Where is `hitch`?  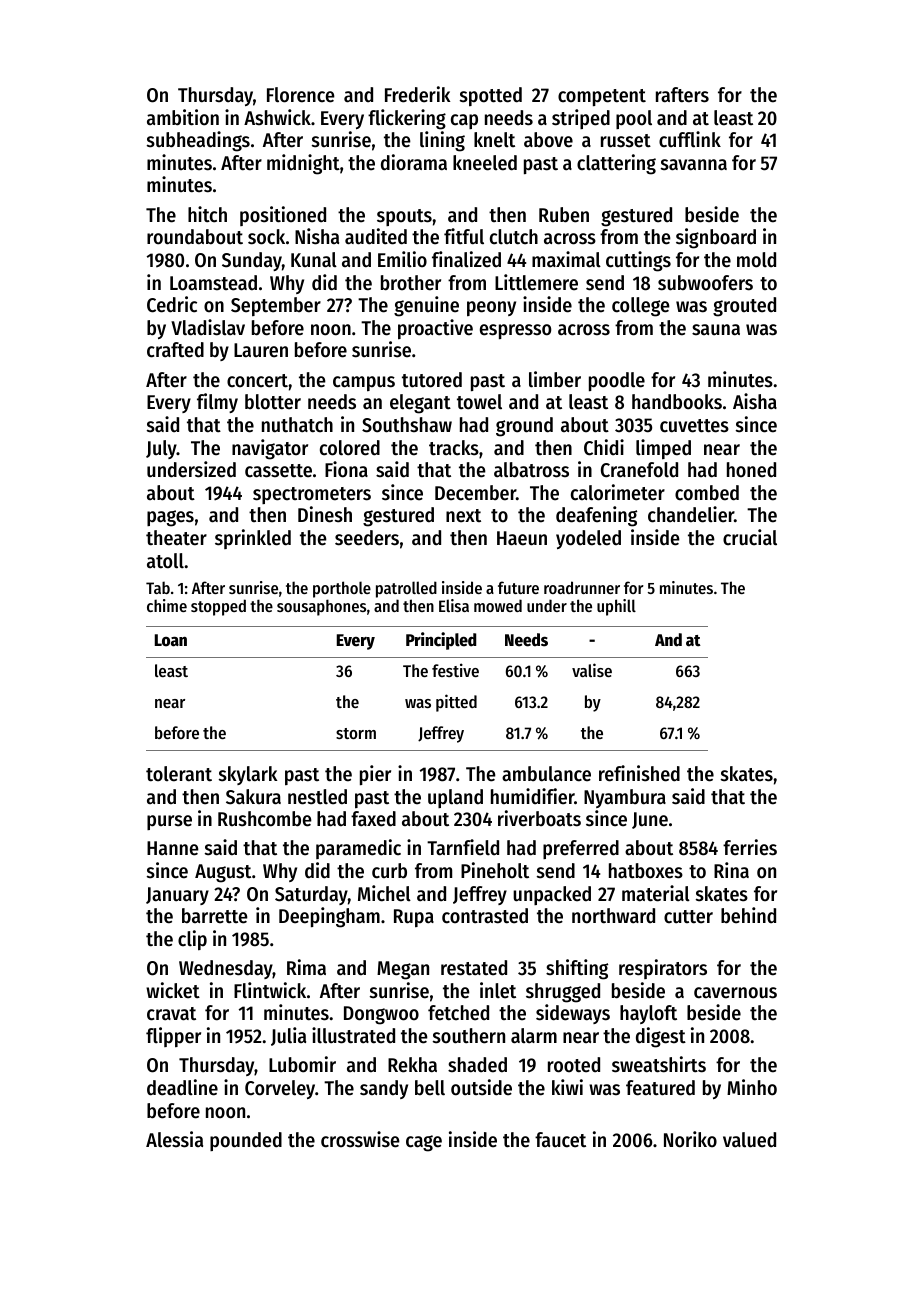
hitch is located at coordinates (207, 214).
